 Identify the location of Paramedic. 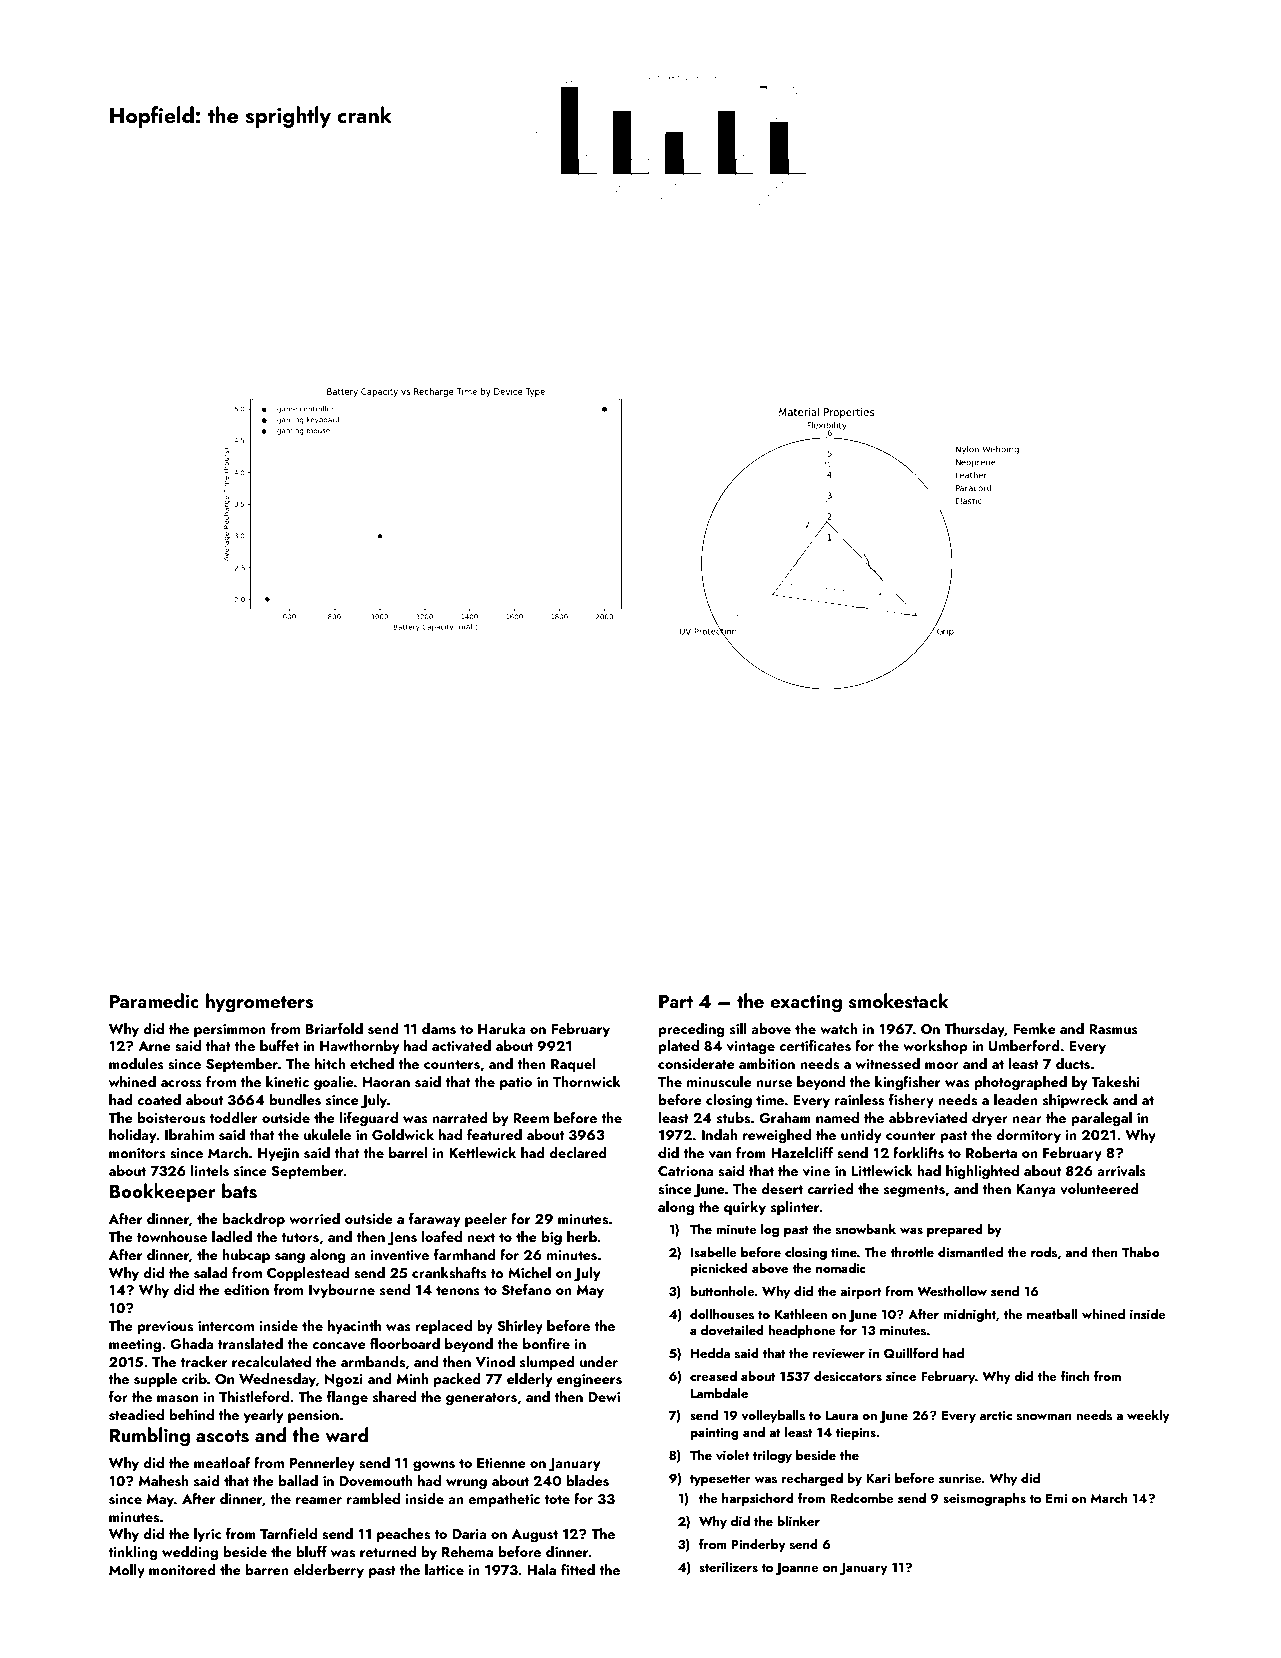
(154, 1000).
